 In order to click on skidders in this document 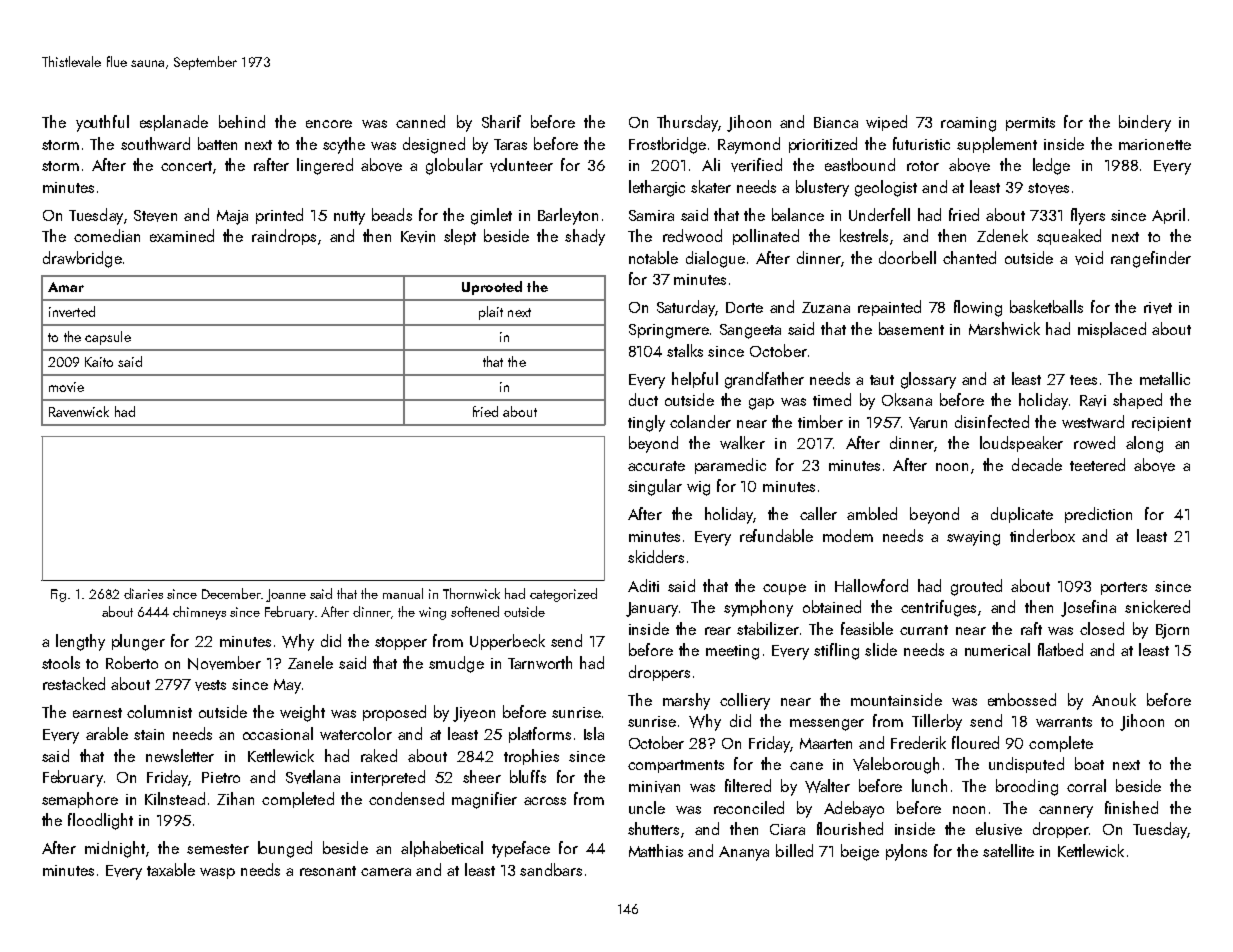, I will do `click(656, 556)`.
